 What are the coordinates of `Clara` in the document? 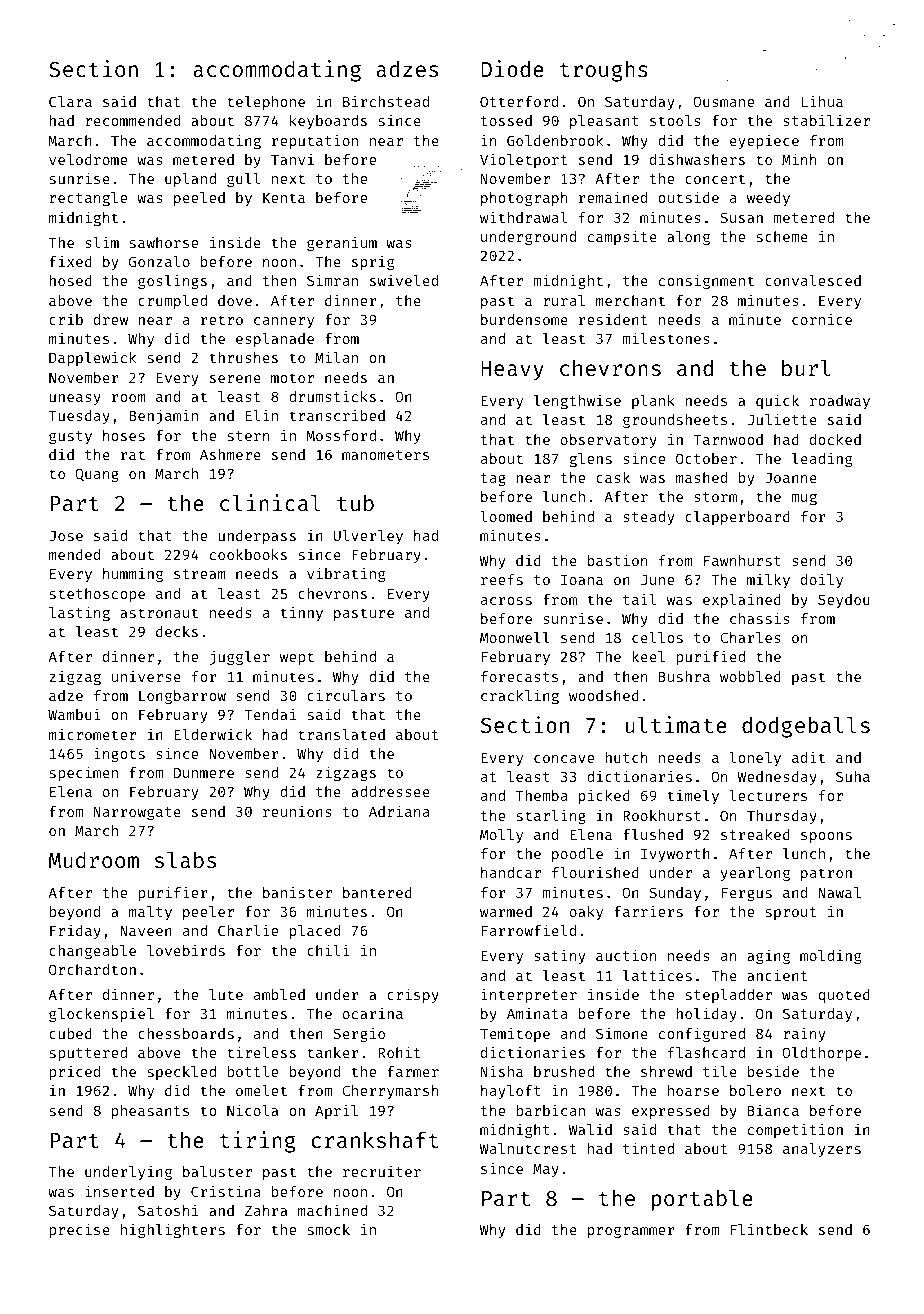 It's located at (70, 101).
